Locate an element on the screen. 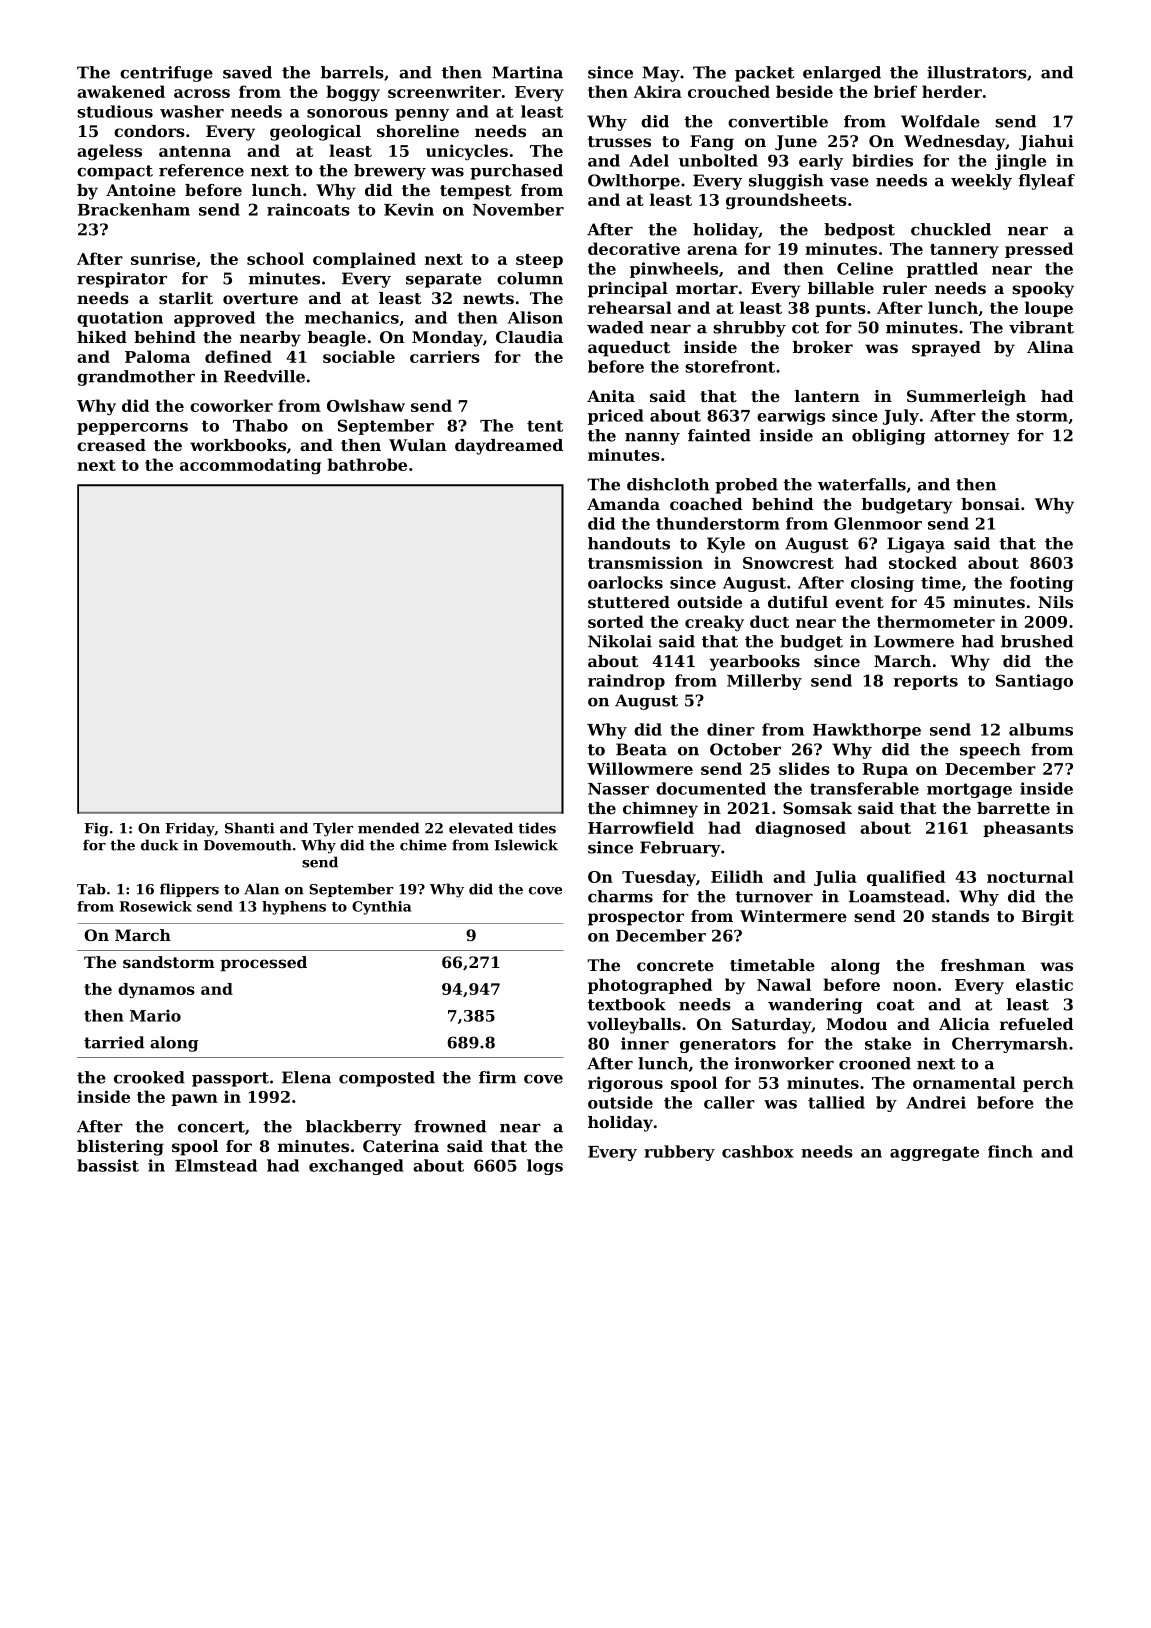 Image resolution: width=1151 pixels, height=1628 pixels. processed is located at coordinates (263, 964).
